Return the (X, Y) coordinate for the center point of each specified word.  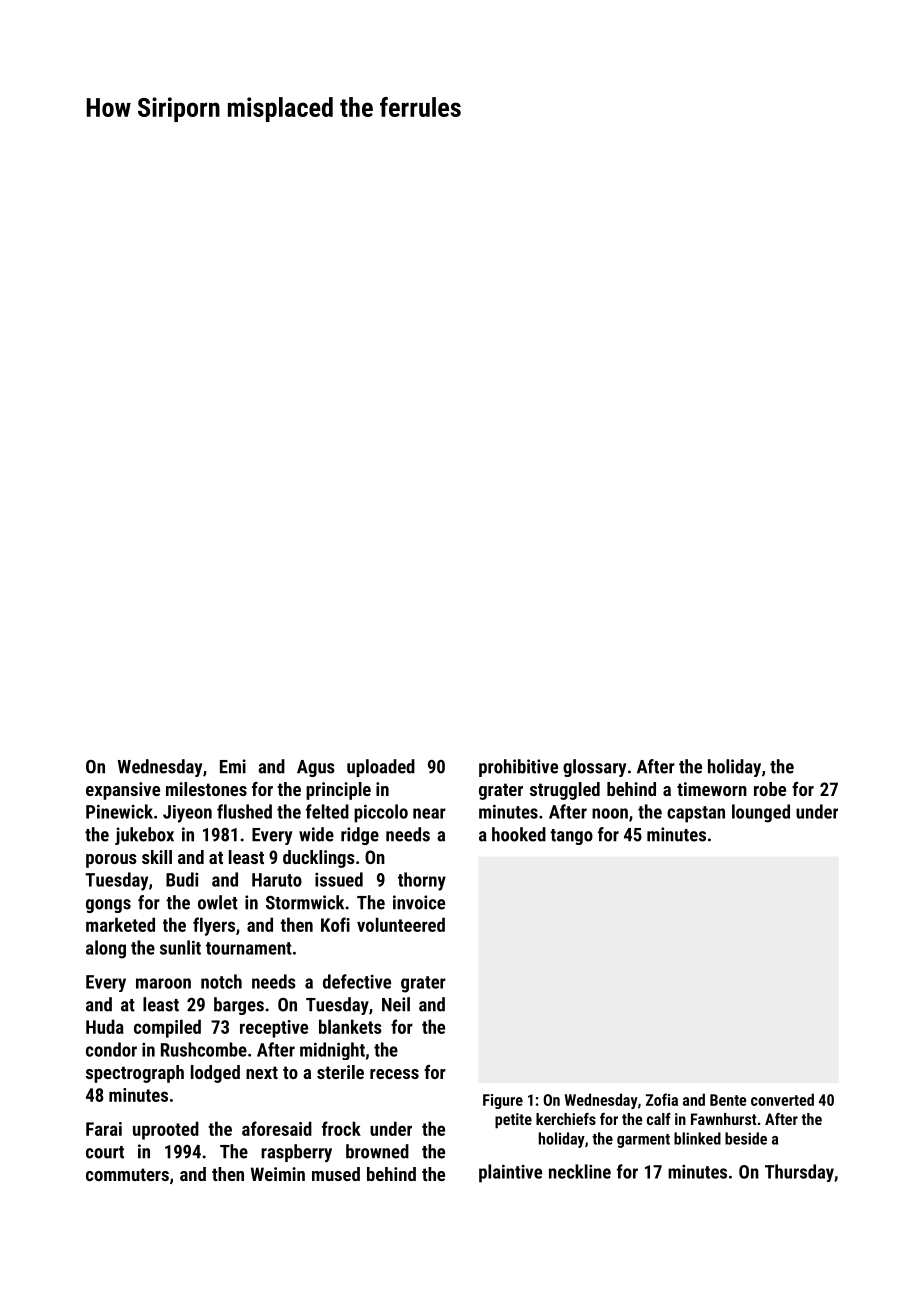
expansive (123, 791)
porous (111, 861)
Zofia (662, 1099)
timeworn (712, 789)
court (105, 1152)
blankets (350, 1026)
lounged (761, 813)
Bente (728, 1100)
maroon (163, 983)
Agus (316, 768)
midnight (332, 1051)
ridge (360, 836)
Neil (396, 1004)
